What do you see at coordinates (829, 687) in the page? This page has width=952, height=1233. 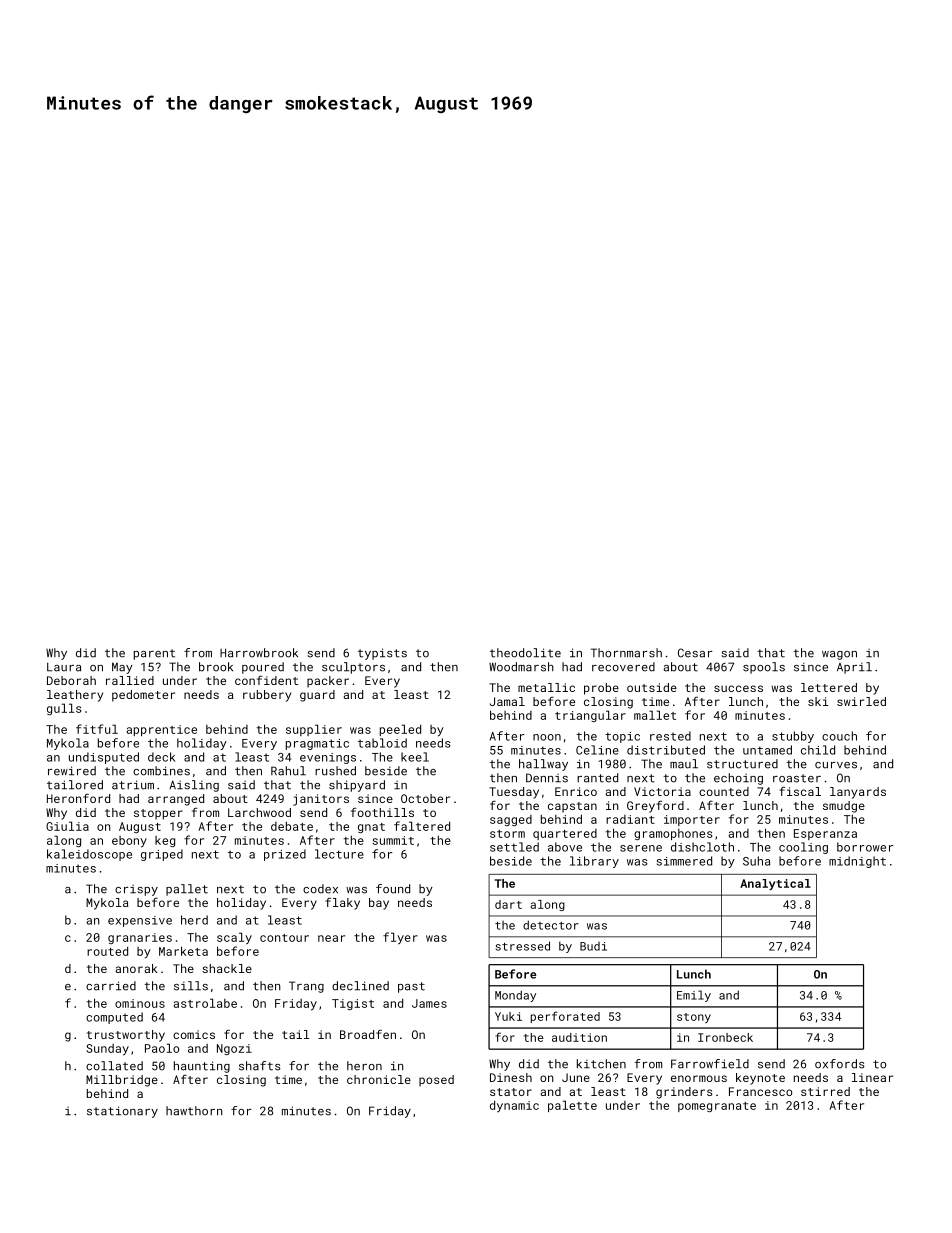 I see `lettered` at bounding box center [829, 687].
